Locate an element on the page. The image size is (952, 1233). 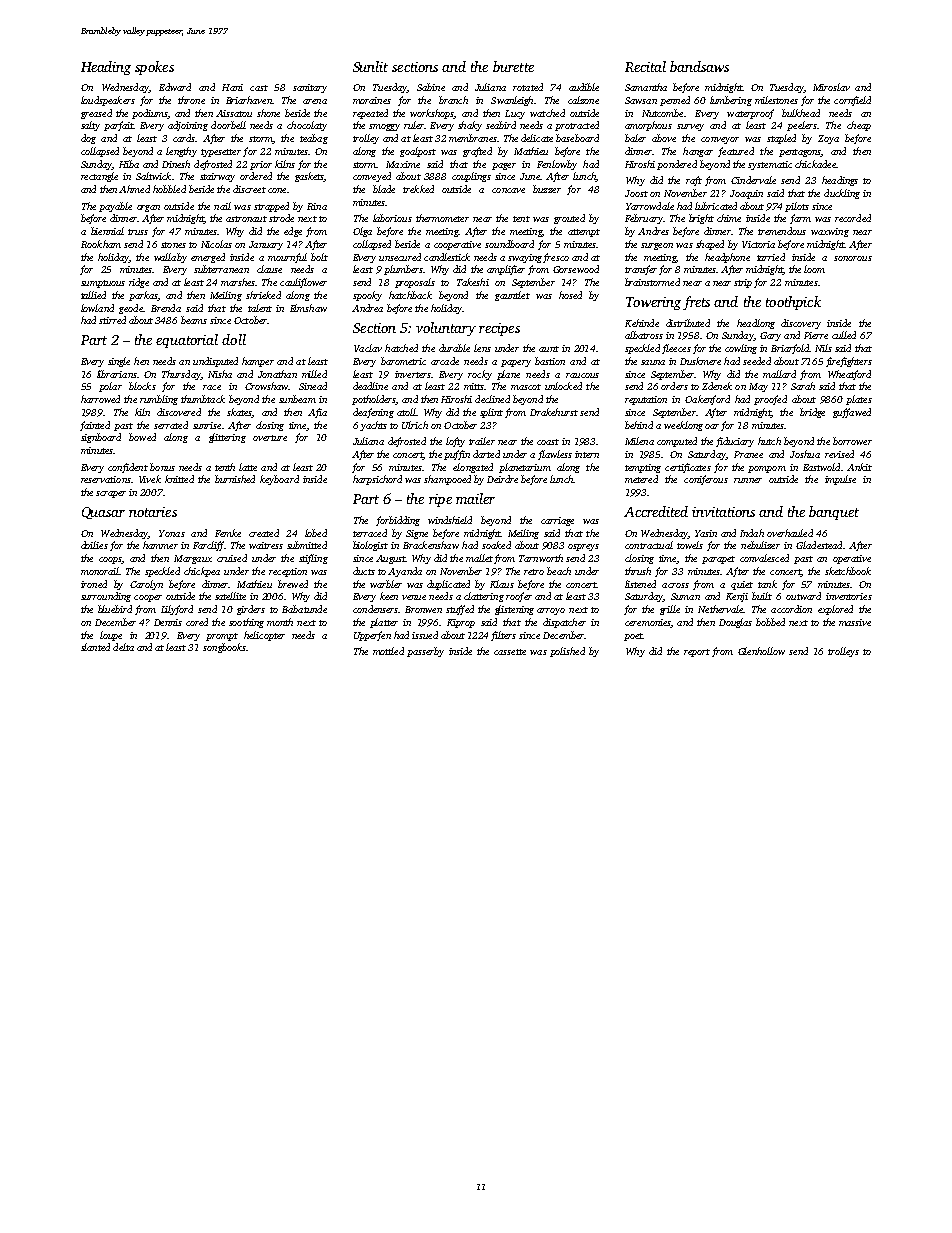
thermometer is located at coordinates (442, 218).
